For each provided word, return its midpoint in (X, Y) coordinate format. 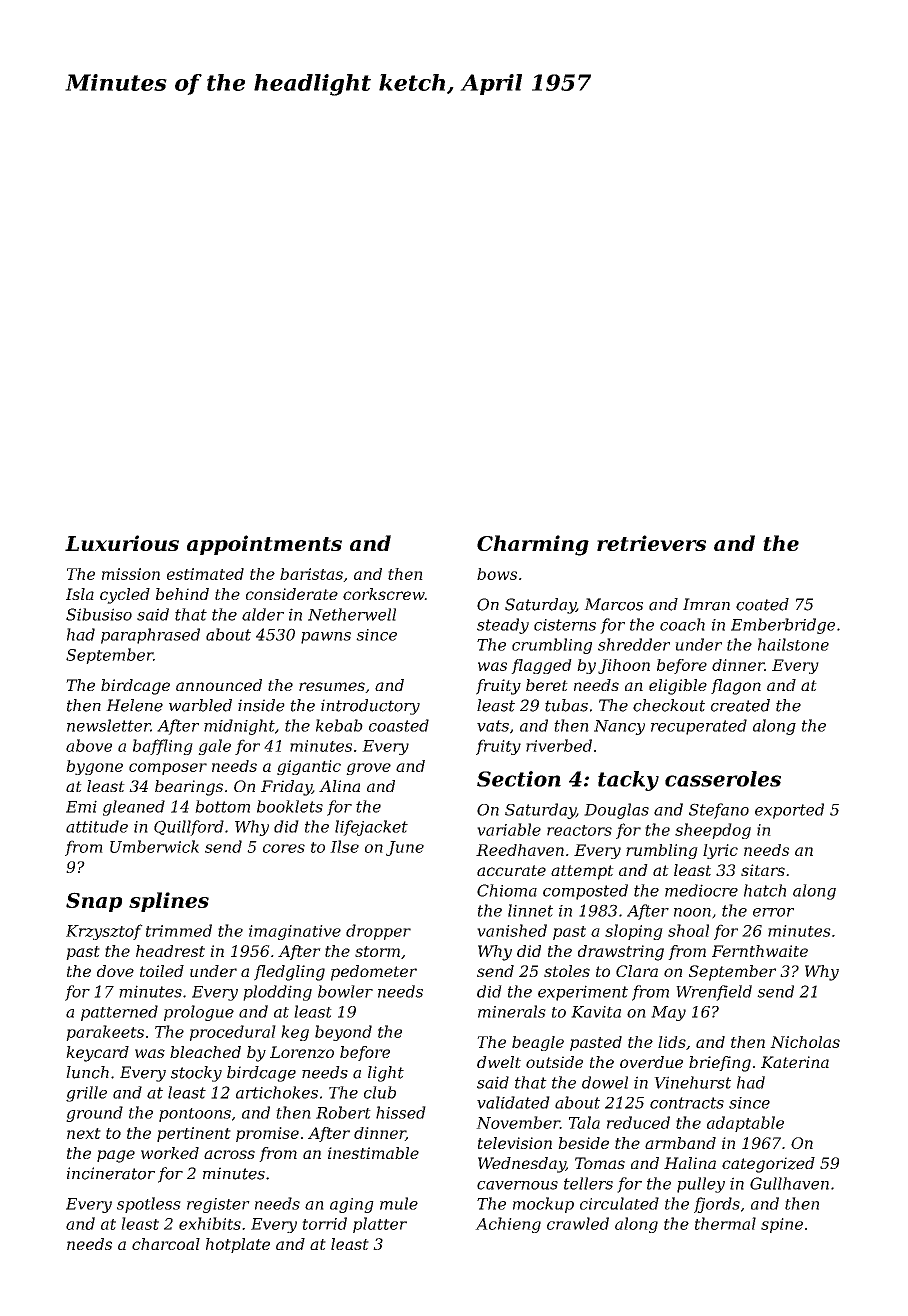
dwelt (499, 1062)
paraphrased (150, 636)
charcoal (166, 1244)
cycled (125, 596)
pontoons (195, 1115)
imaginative (295, 932)
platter (380, 1225)
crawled (578, 1223)
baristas (311, 574)
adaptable (745, 1124)
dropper (378, 932)
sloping (634, 932)
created (740, 705)
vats (493, 726)
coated (762, 604)
